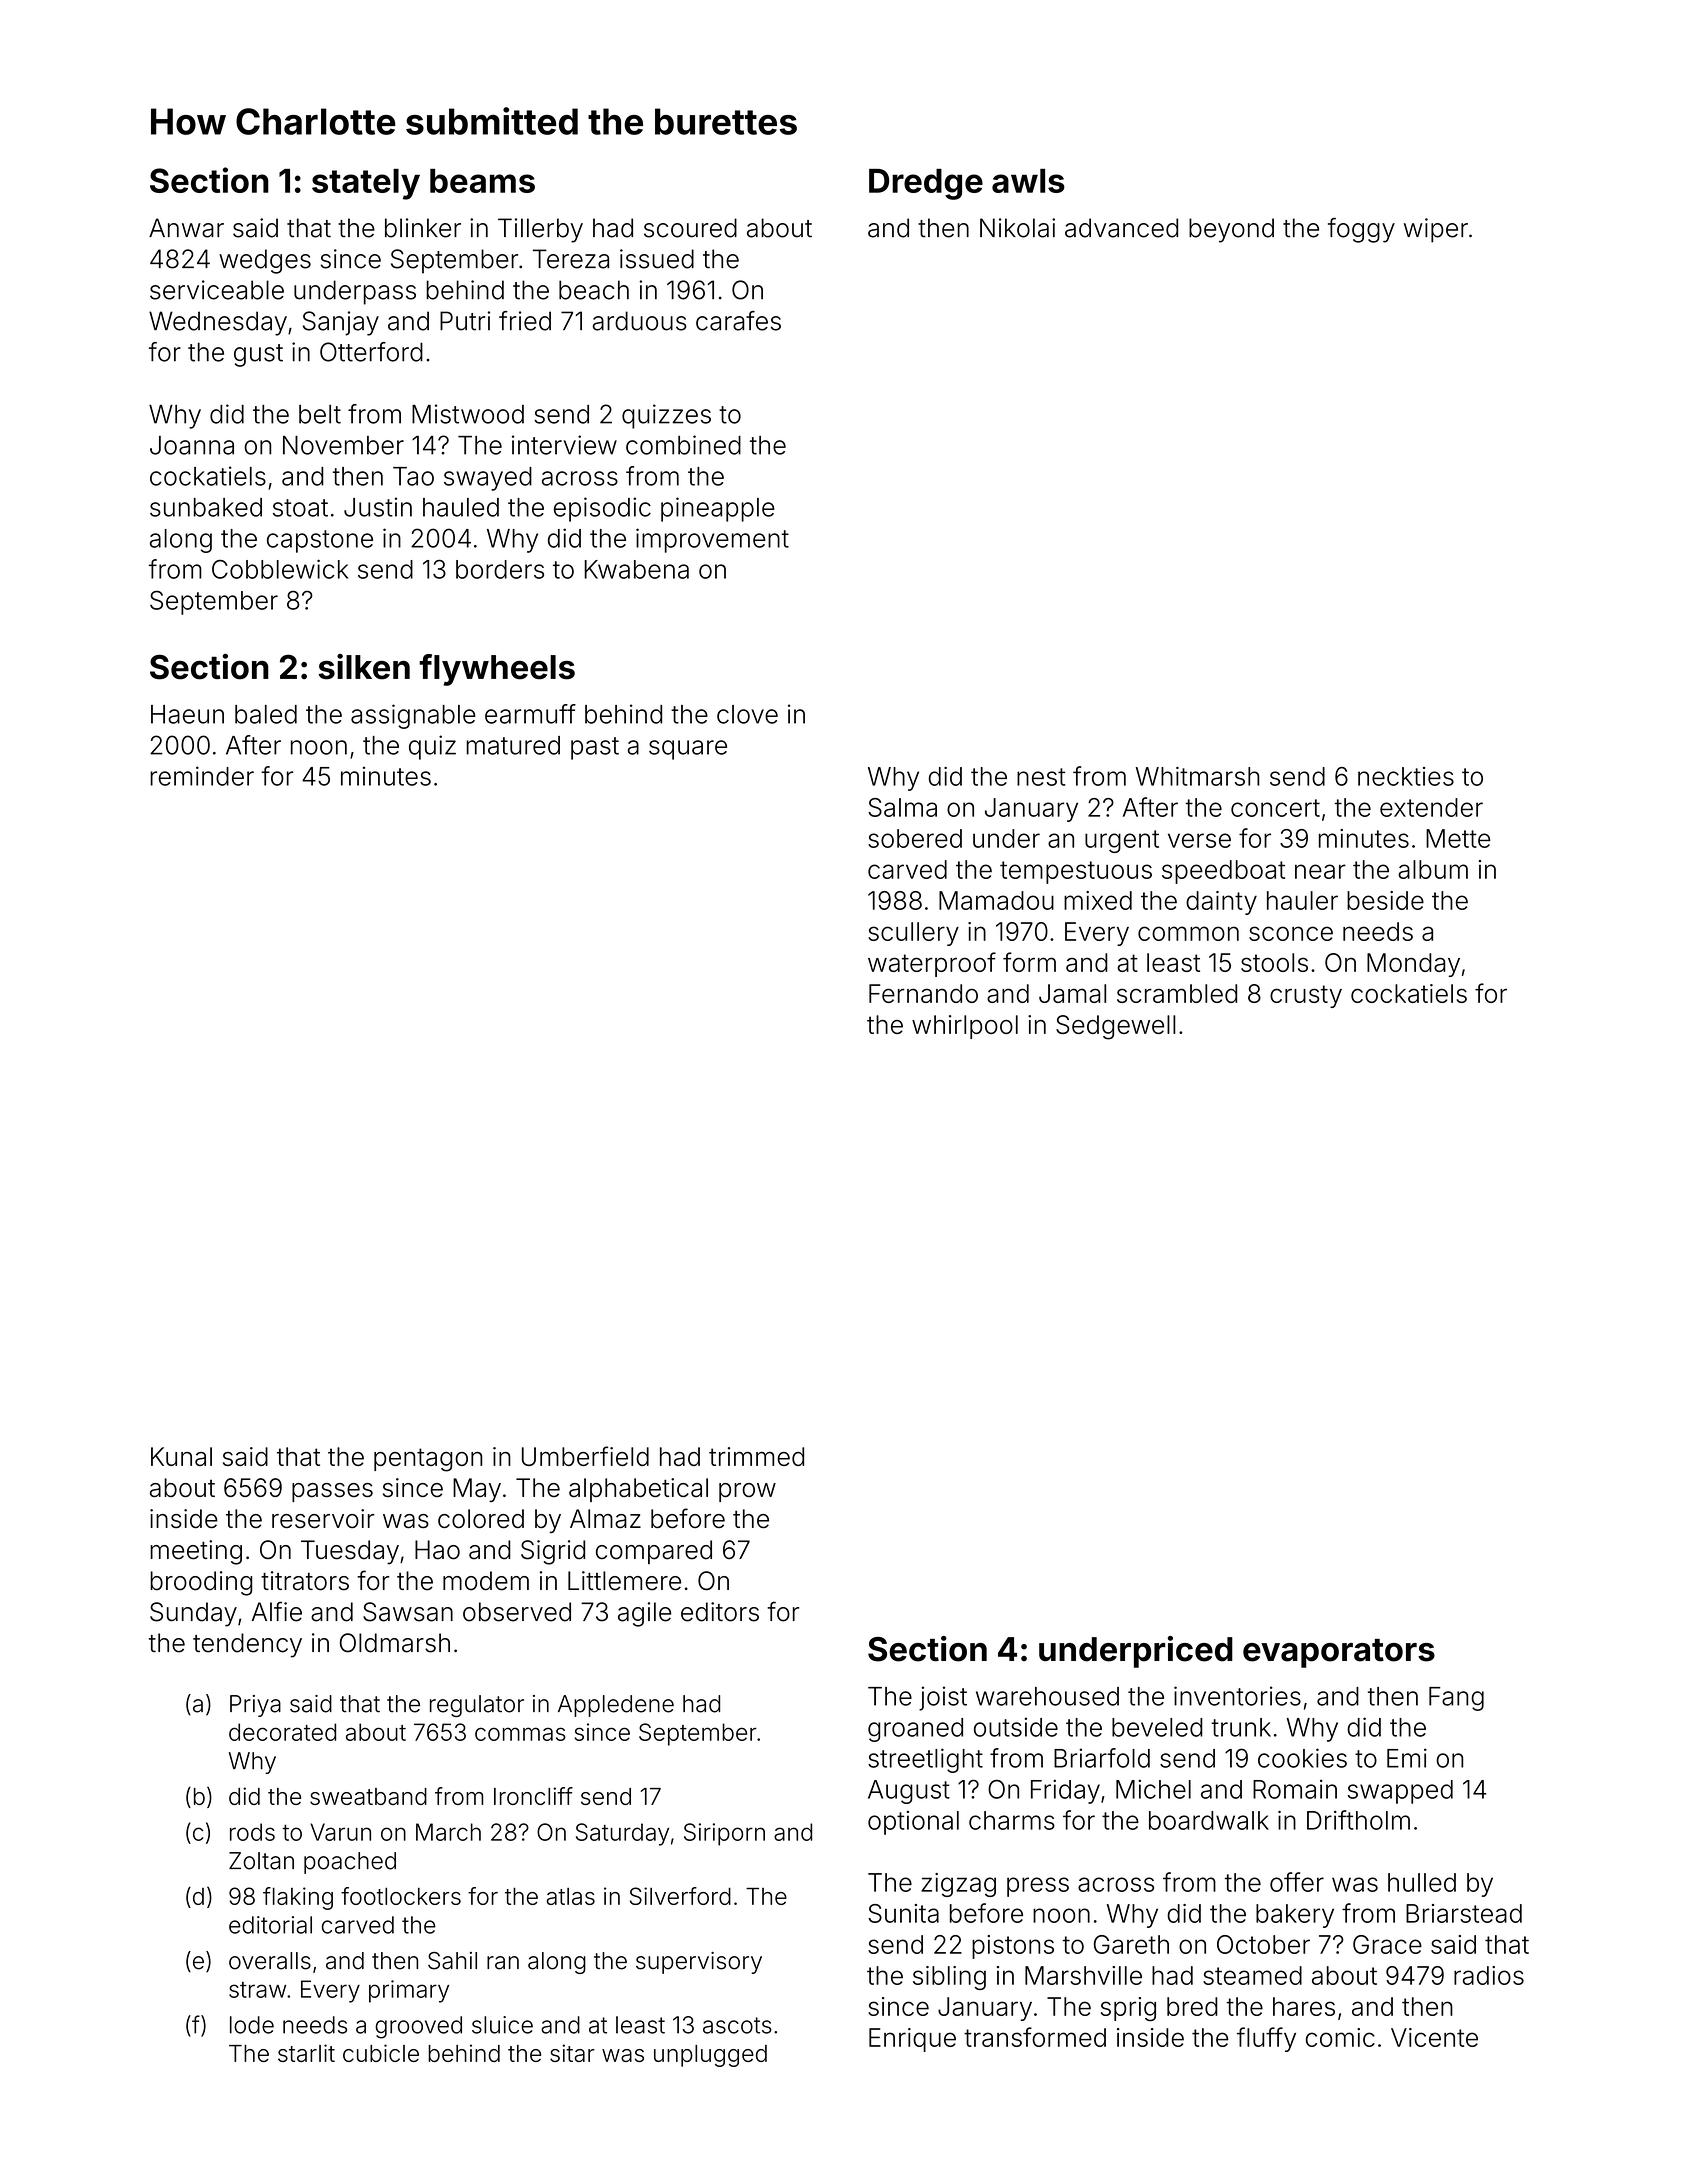  Describe the element at coordinates (202, 776) in the screenshot. I see `reminder` at that location.
